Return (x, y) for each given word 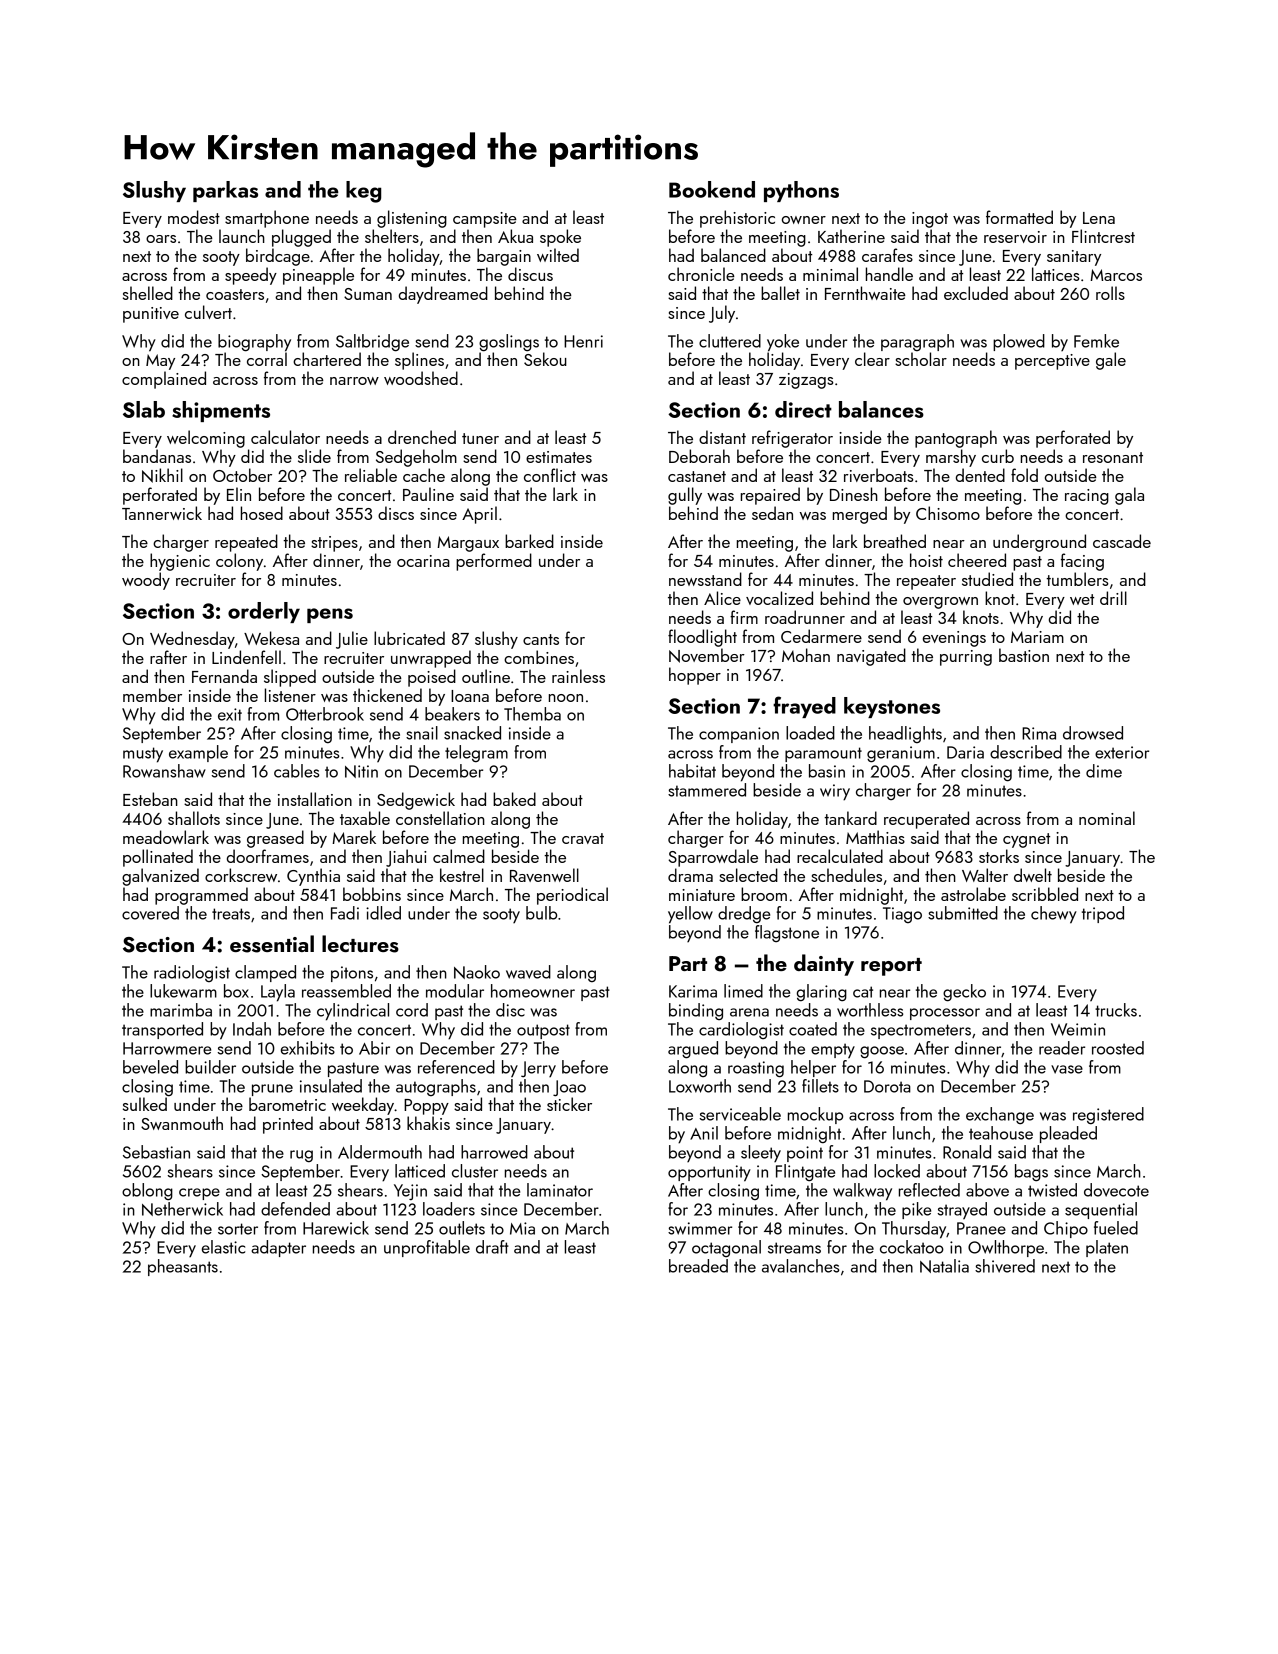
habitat (692, 771)
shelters (392, 236)
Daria (965, 752)
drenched (422, 437)
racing (1087, 497)
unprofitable (427, 1248)
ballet (780, 293)
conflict (550, 475)
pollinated (158, 858)
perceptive (1052, 362)
